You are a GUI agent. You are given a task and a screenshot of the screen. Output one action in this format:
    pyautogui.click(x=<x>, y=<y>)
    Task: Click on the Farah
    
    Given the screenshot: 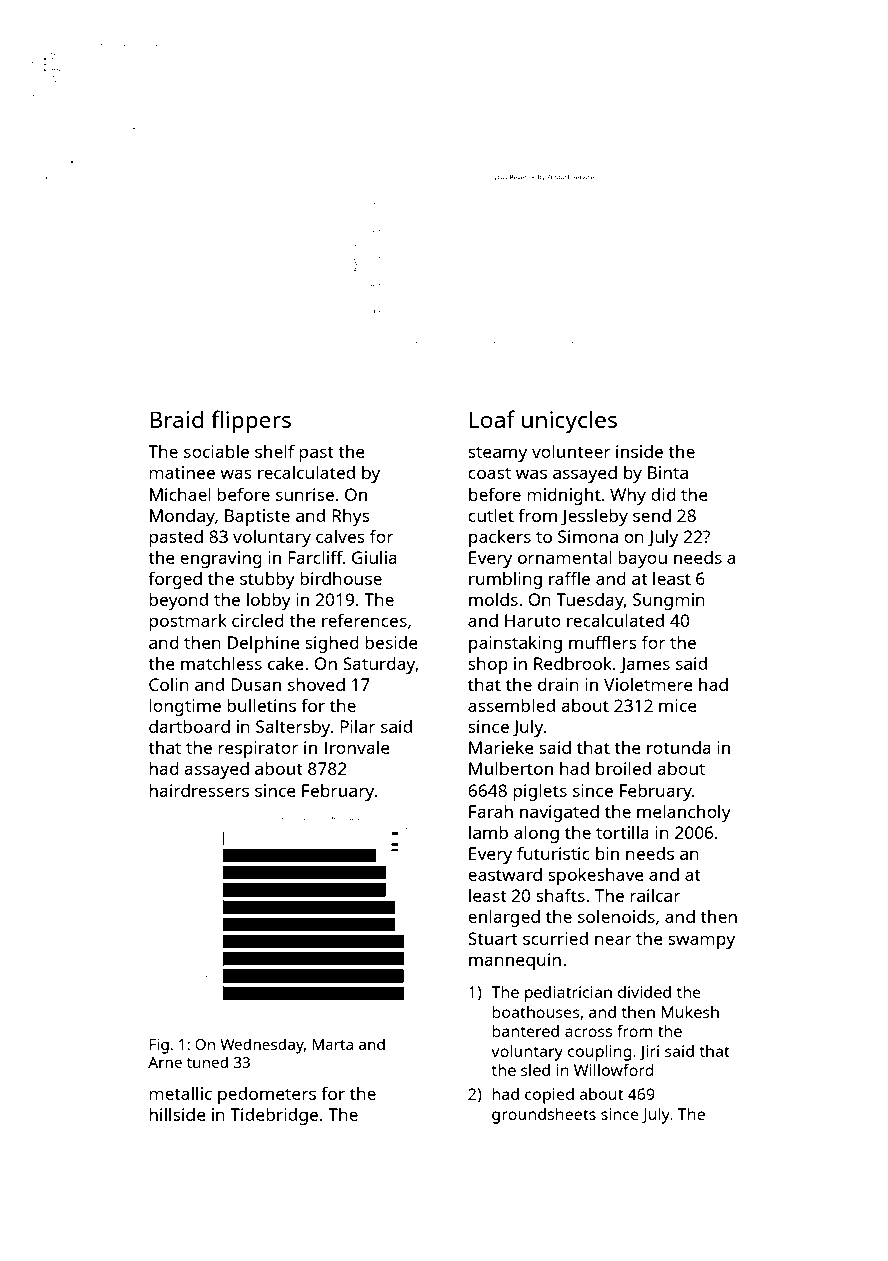 What is the action you would take?
    pyautogui.click(x=491, y=811)
